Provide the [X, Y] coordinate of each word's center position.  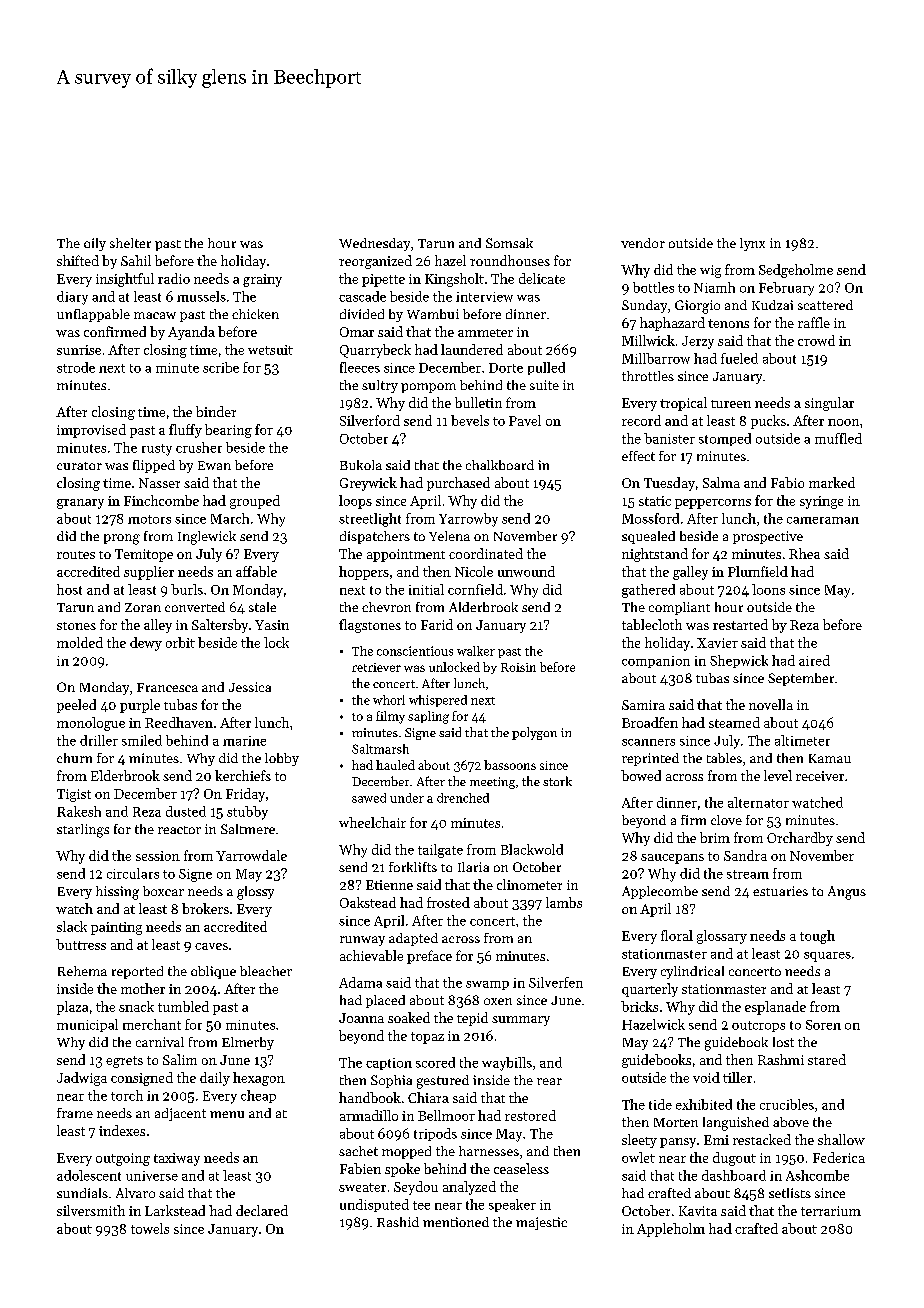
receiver [820, 776]
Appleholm [671, 1230]
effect [638, 456]
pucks [768, 422]
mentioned [456, 1222]
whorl [389, 700]
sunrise [79, 350]
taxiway [177, 1159]
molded [80, 642]
